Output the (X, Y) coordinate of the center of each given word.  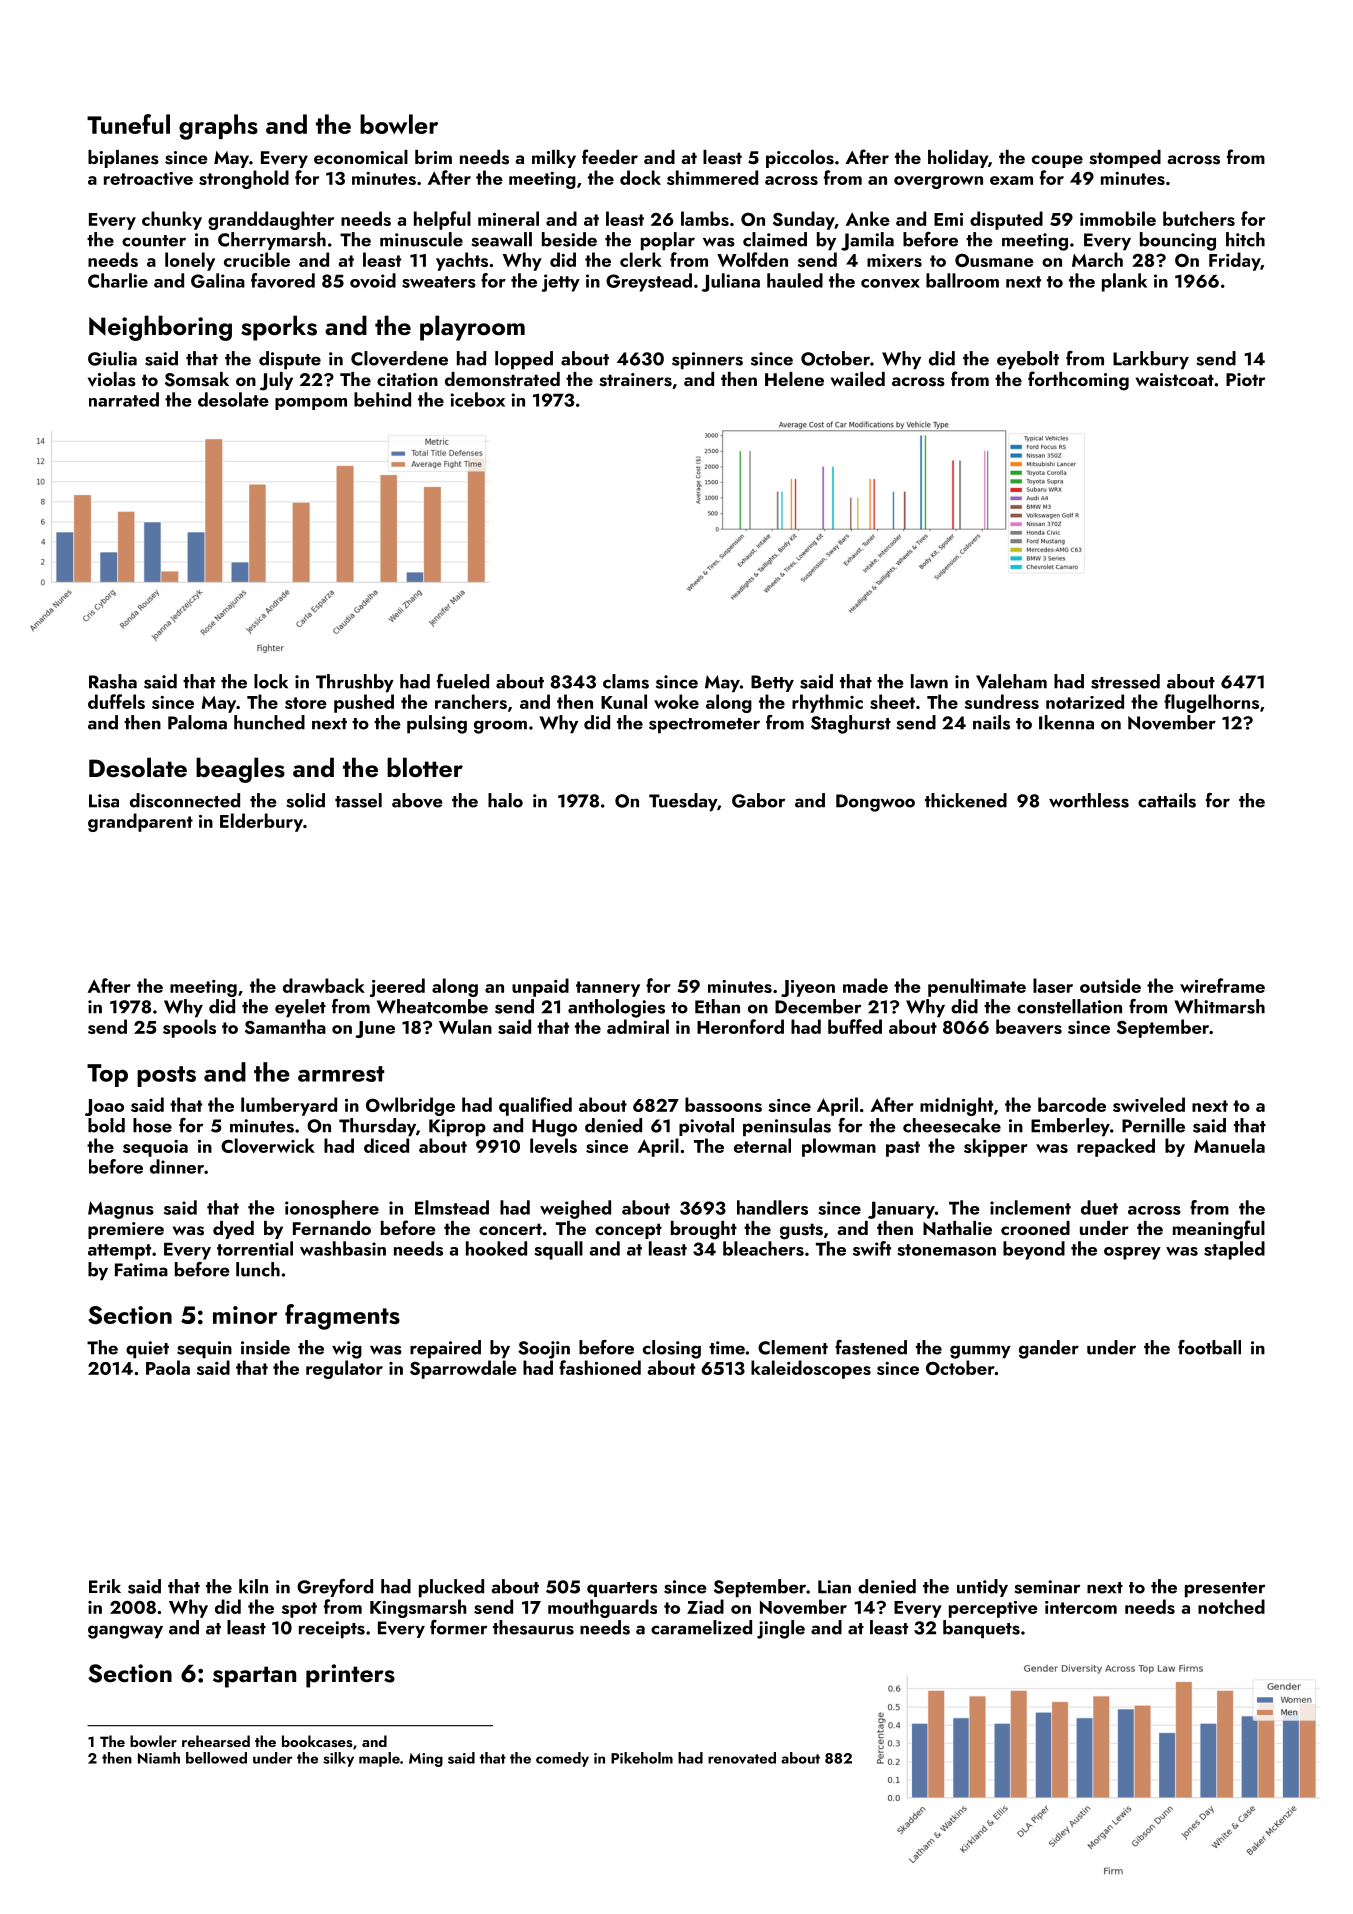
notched (1231, 1606)
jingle (781, 1629)
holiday (958, 159)
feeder (610, 156)
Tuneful (128, 124)
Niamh (159, 1758)
